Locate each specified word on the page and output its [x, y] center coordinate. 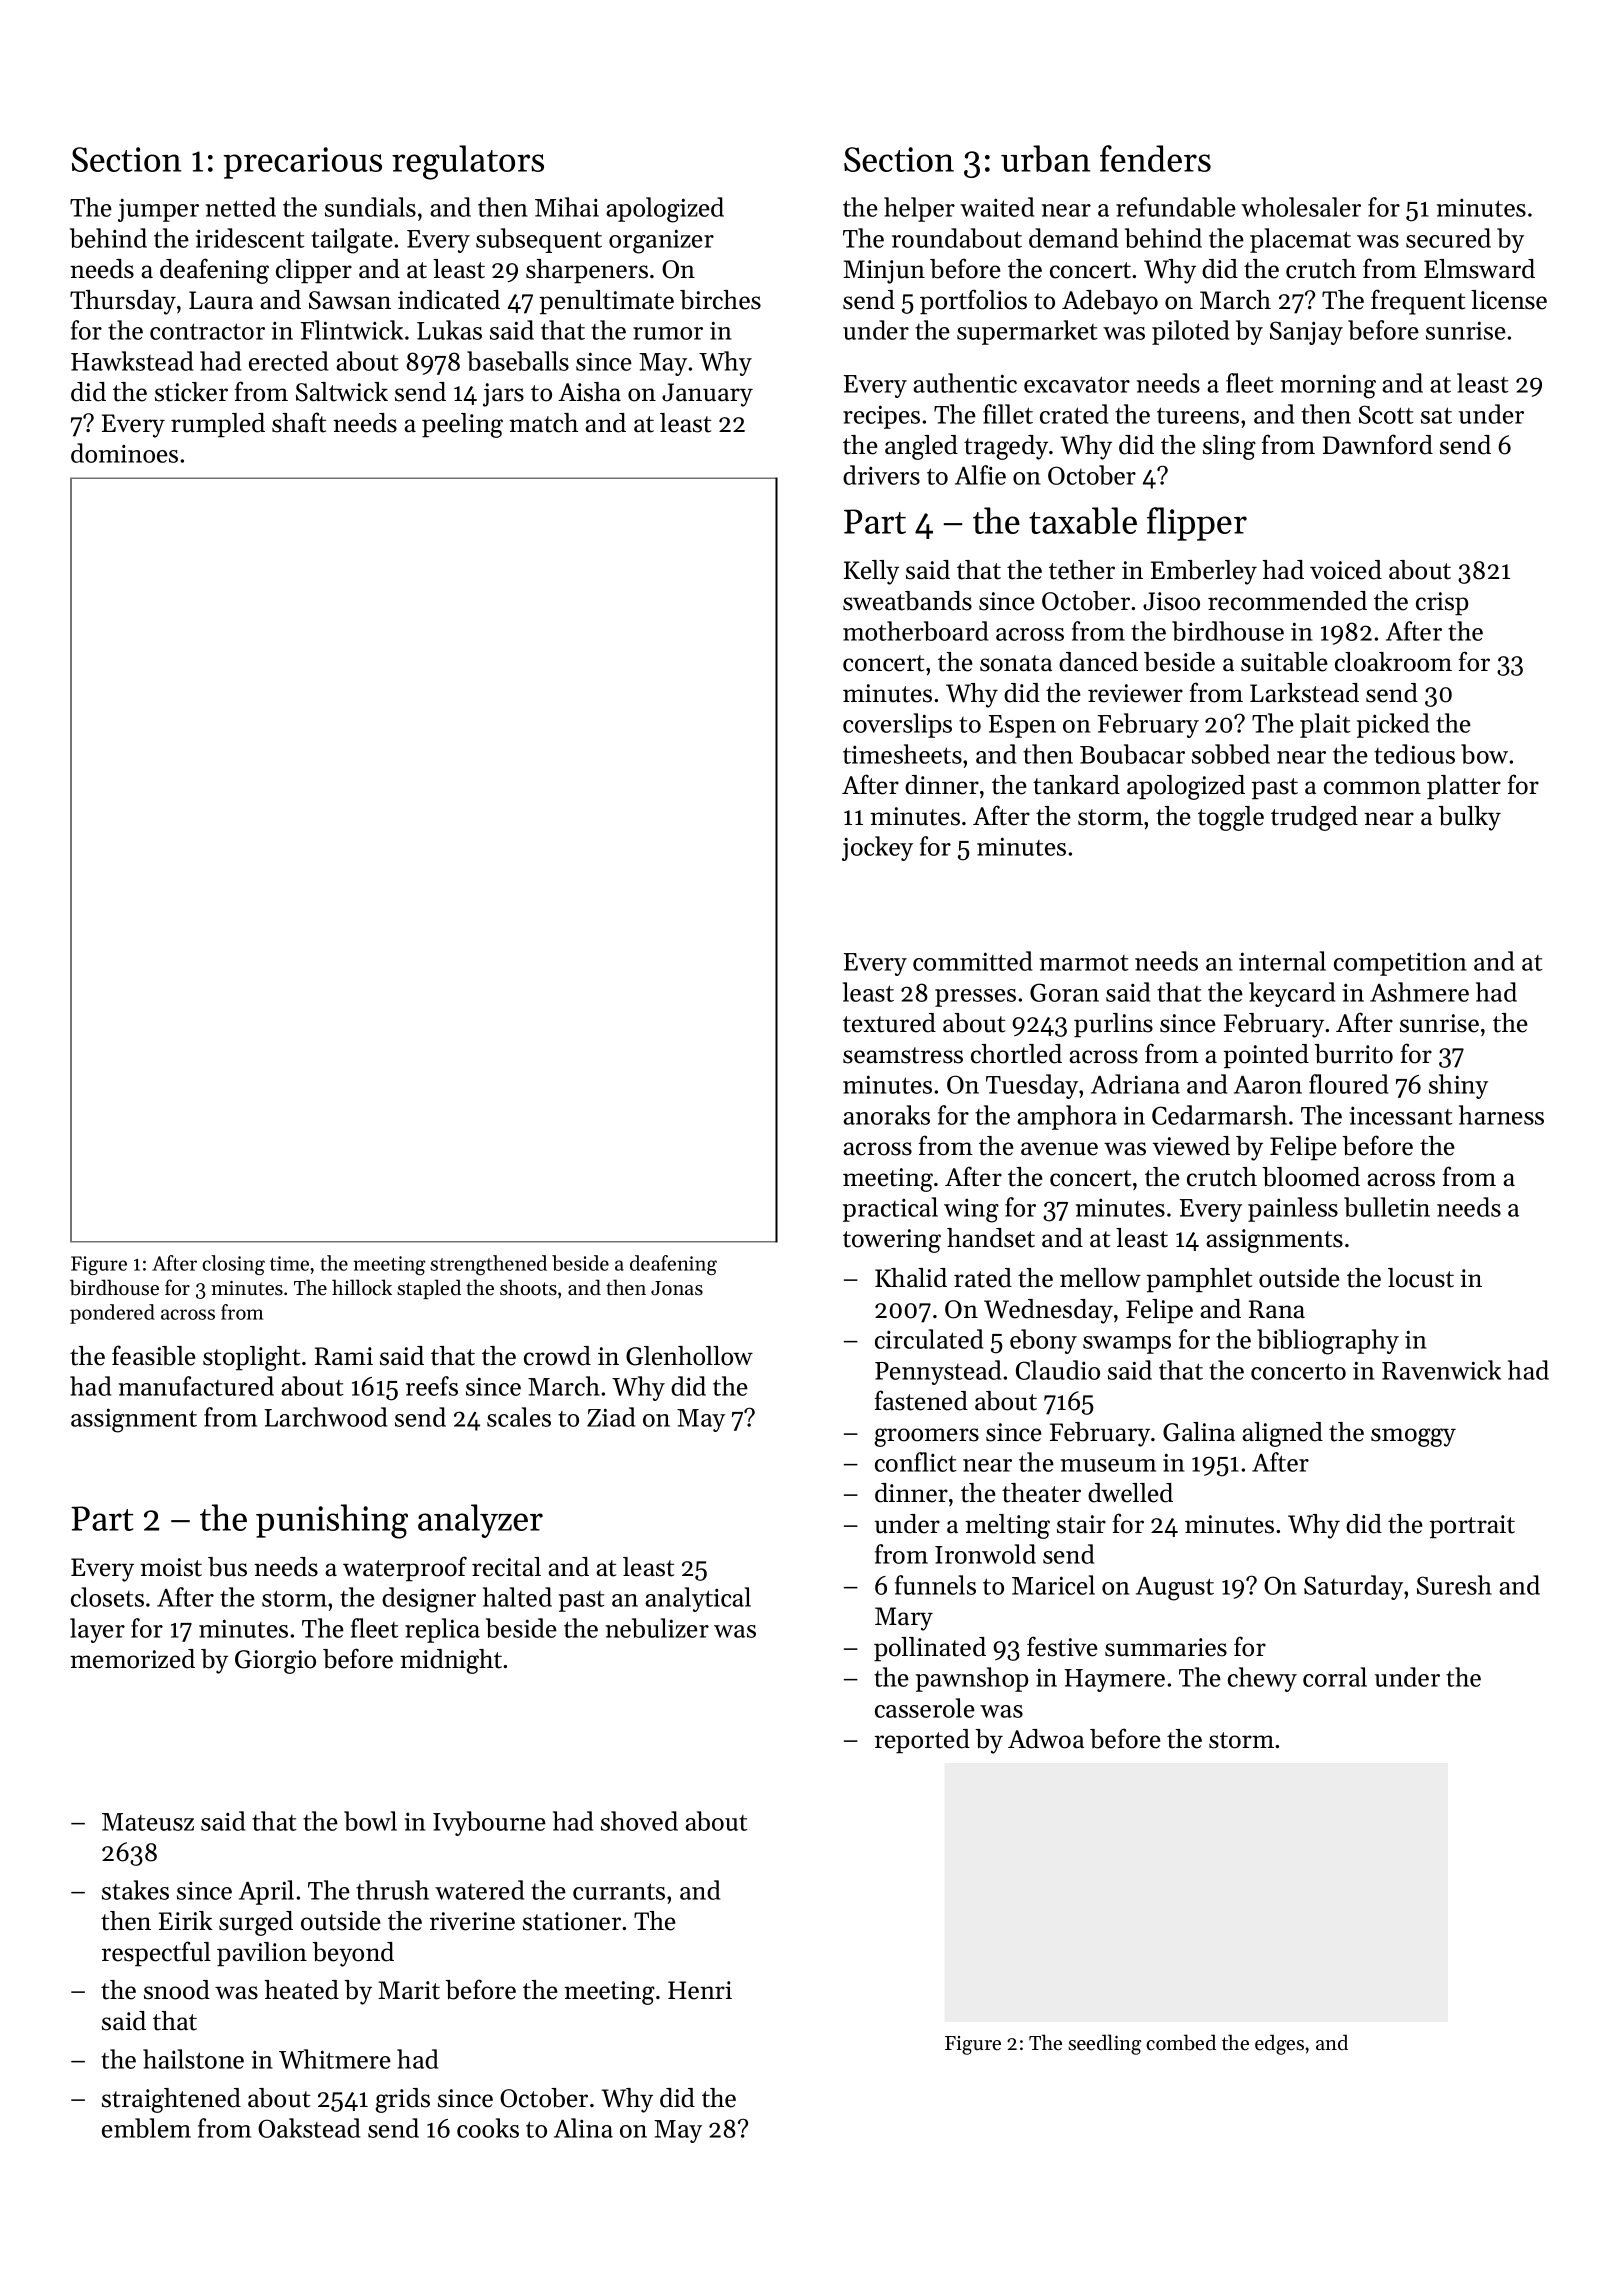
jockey [877, 848]
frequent [1418, 302]
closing [233, 1265]
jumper [158, 210]
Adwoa [1046, 1739]
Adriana [1135, 1084]
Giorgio [275, 1662]
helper [919, 209]
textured [889, 1023]
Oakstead [309, 2128]
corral [1335, 1677]
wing [971, 1210]
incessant [1401, 1115]
